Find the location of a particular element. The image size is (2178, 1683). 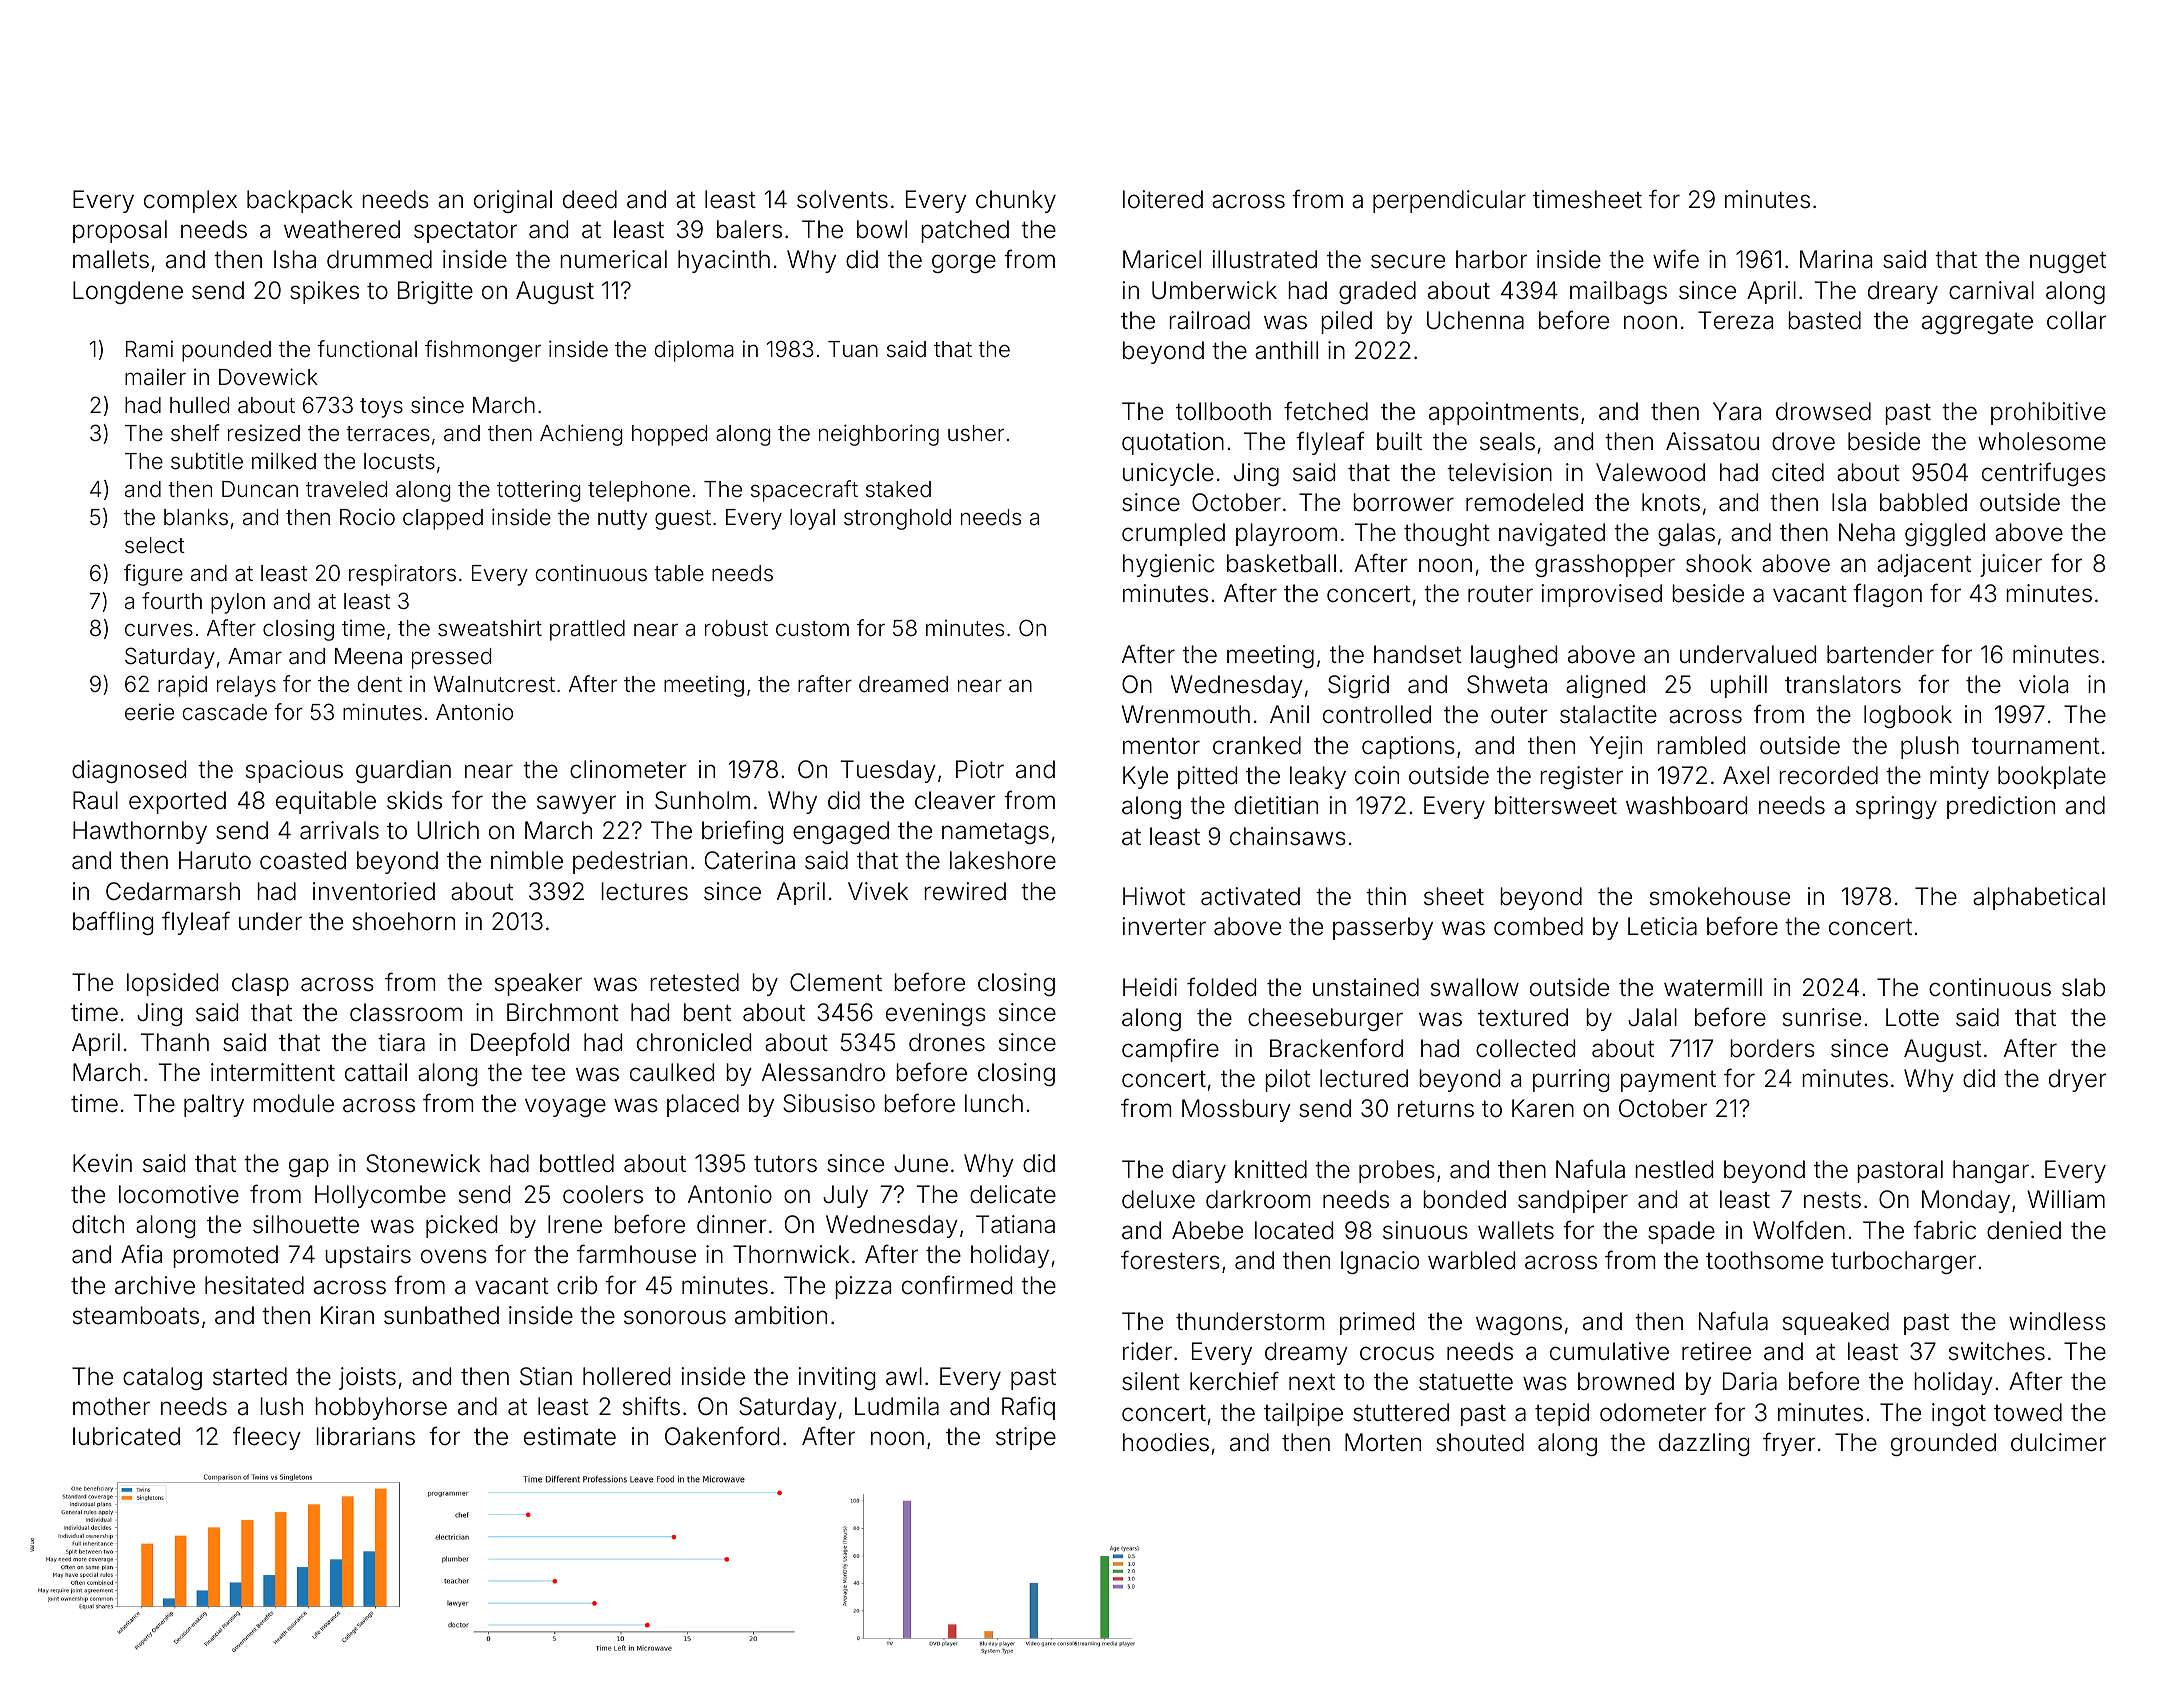

complex is located at coordinates (190, 201).
